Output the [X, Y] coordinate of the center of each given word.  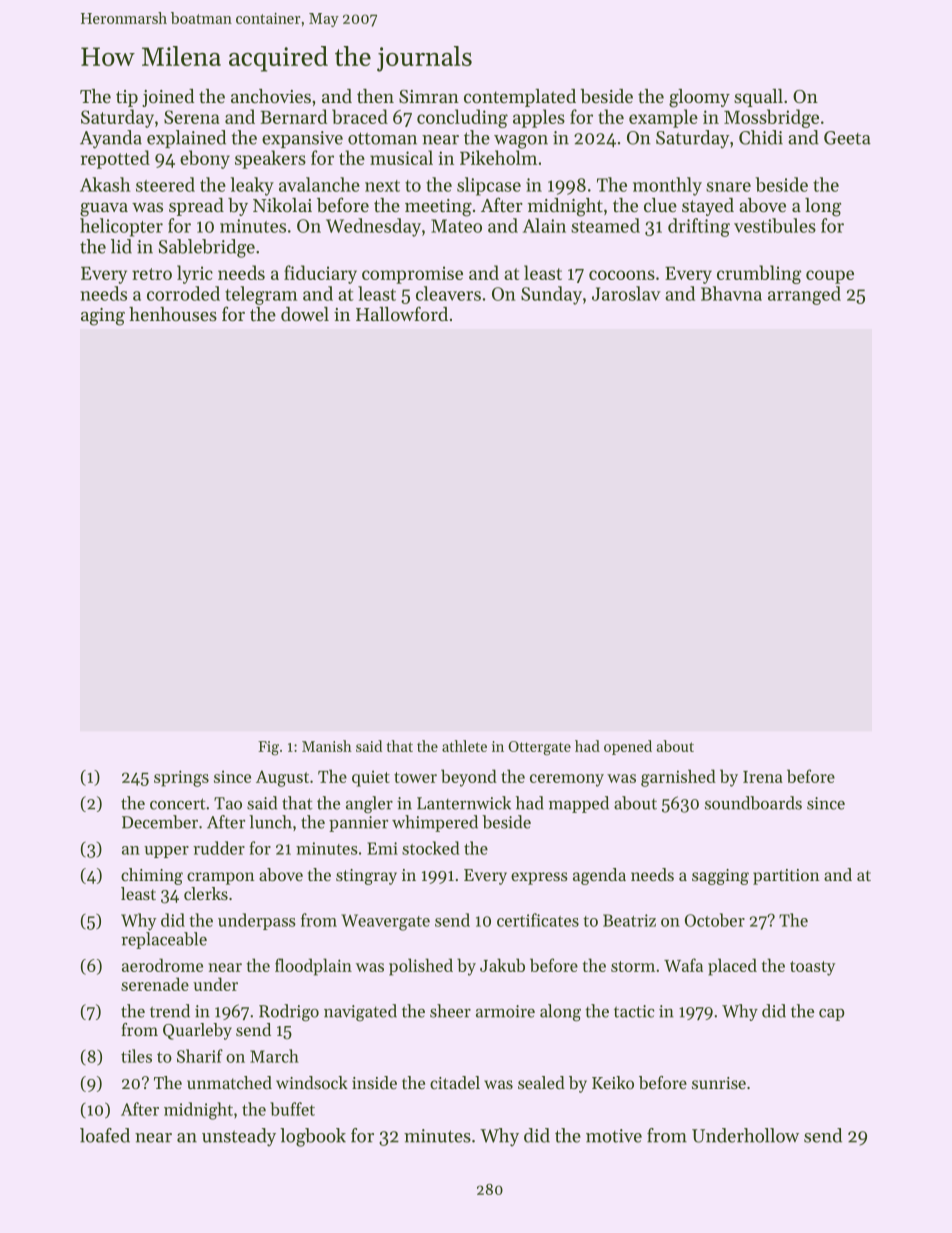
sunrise [719, 1083]
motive [614, 1136]
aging [103, 317]
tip [127, 98]
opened [628, 747]
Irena [763, 777]
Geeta [847, 138]
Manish [327, 746]
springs [181, 778]
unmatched [229, 1082]
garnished [678, 778]
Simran [429, 97]
